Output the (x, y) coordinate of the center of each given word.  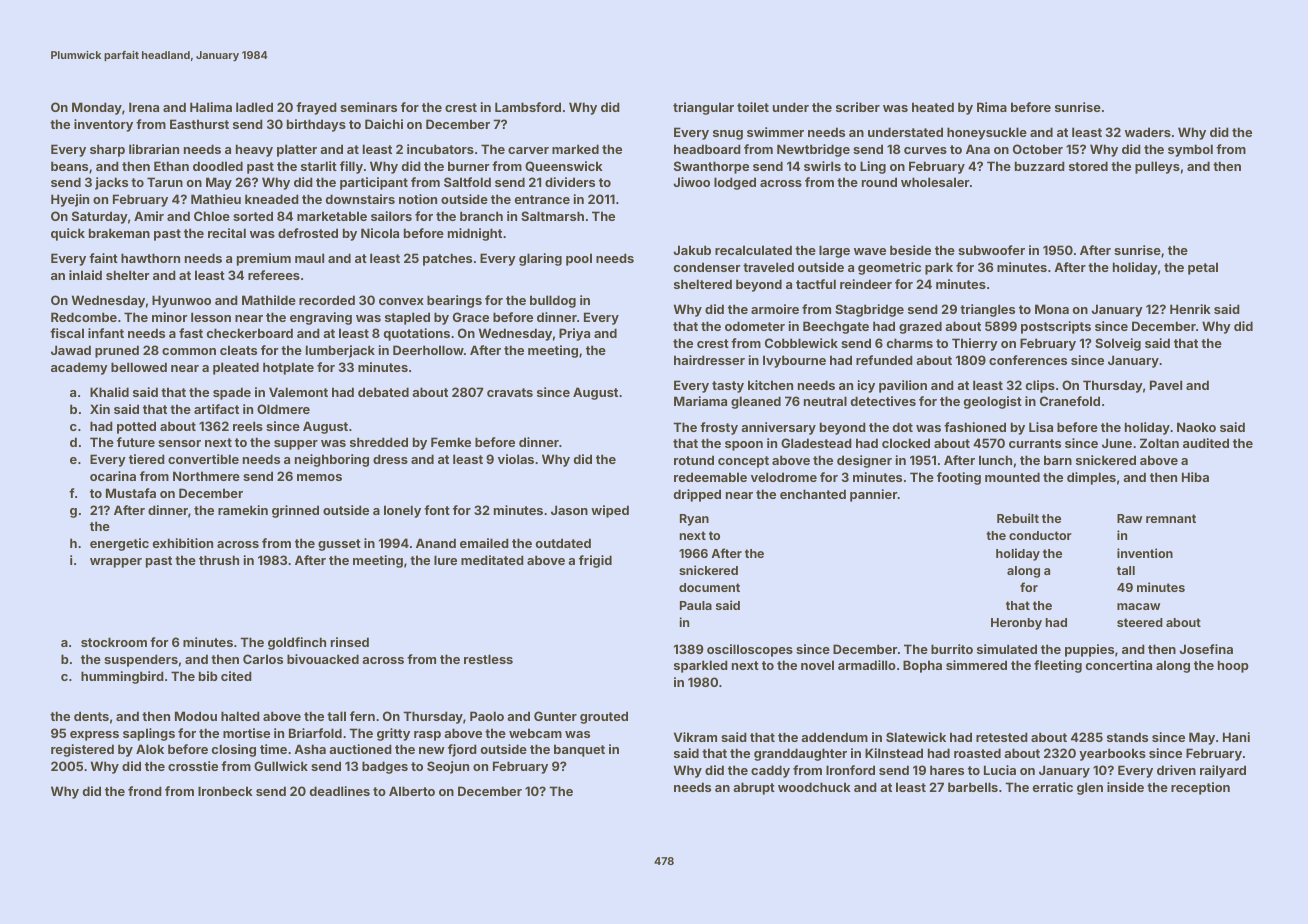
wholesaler (935, 182)
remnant (1171, 518)
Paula (696, 605)
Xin (100, 409)
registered (82, 750)
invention (1145, 553)
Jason (569, 510)
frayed (316, 108)
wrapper (116, 563)
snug (728, 135)
